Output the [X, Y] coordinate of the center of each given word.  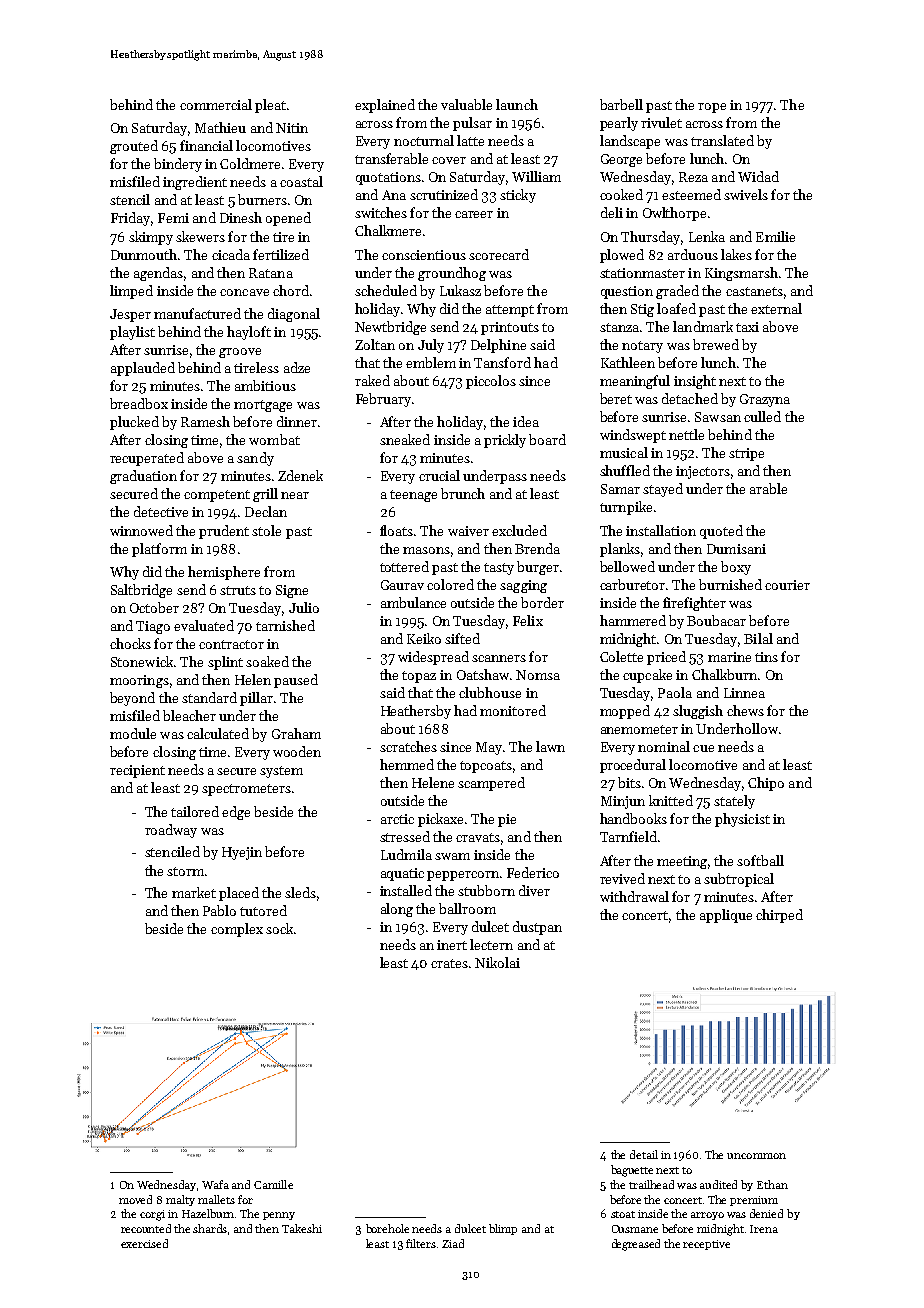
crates [449, 963]
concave [244, 292]
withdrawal [634, 896]
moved [135, 1199]
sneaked [405, 439]
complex [237, 930]
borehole [387, 1228]
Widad [758, 176]
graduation [143, 477]
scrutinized [444, 194]
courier [787, 585]
